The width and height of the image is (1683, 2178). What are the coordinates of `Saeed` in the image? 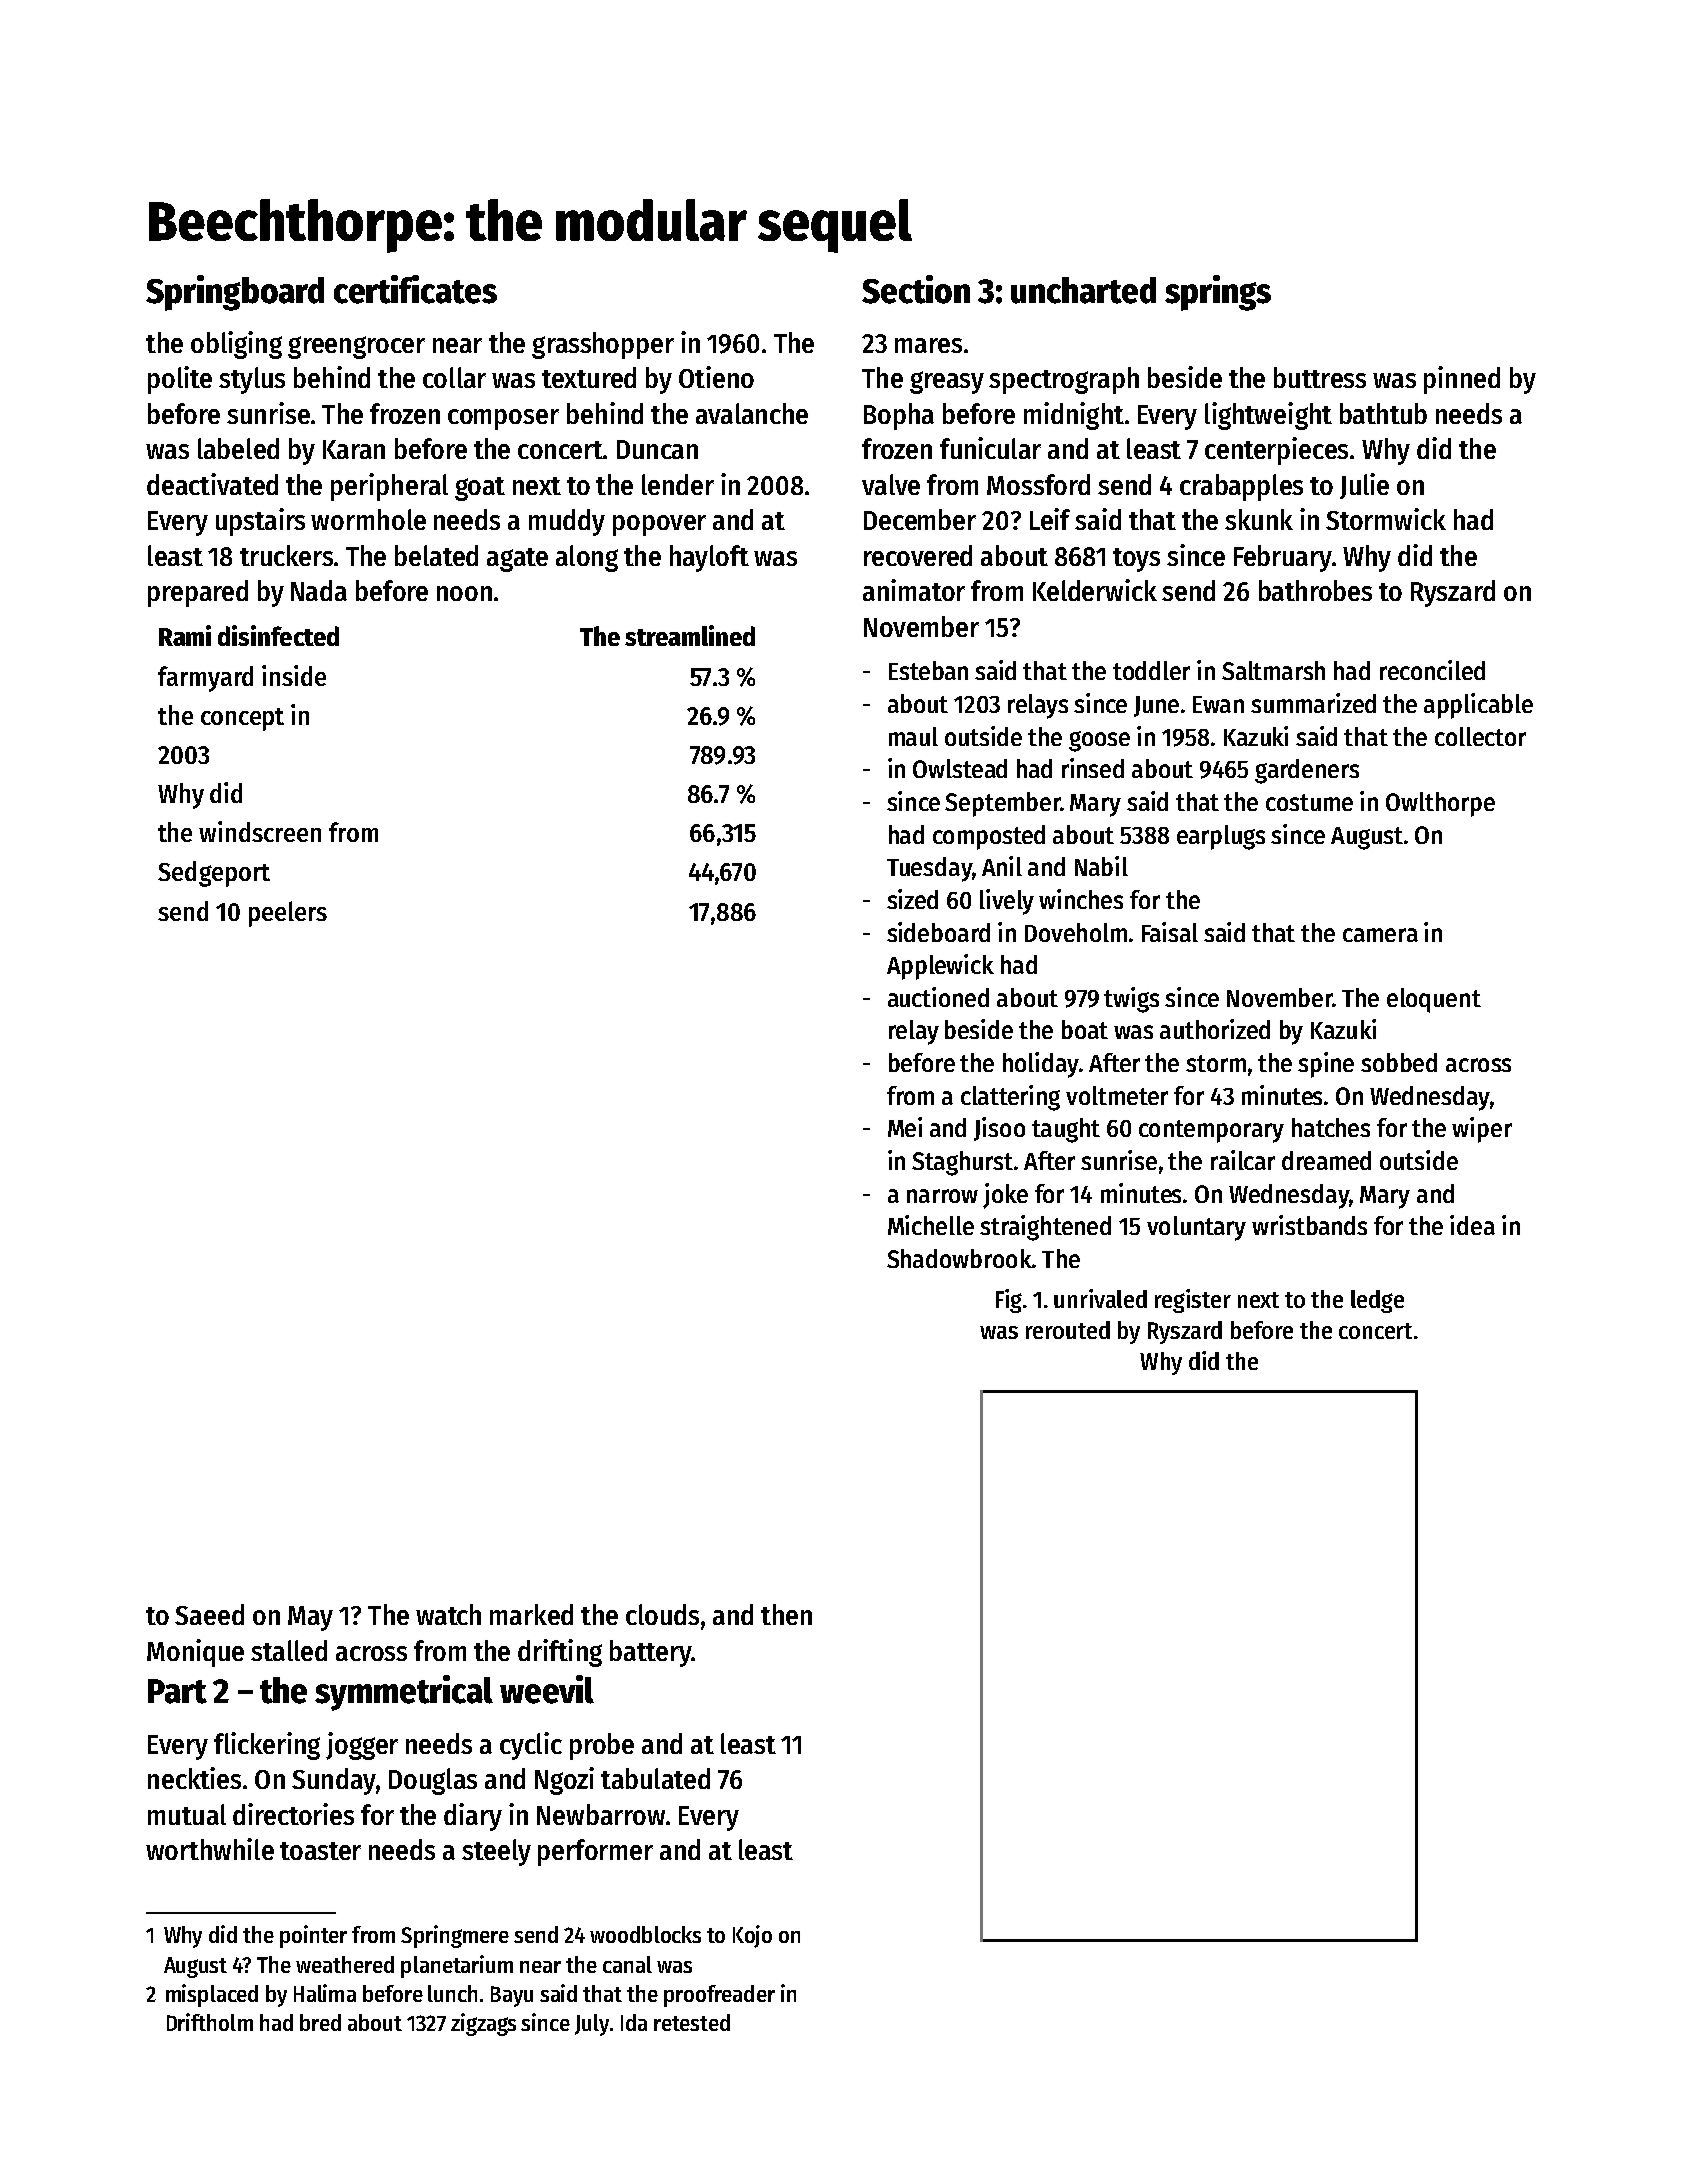 It's located at (209, 1614).
